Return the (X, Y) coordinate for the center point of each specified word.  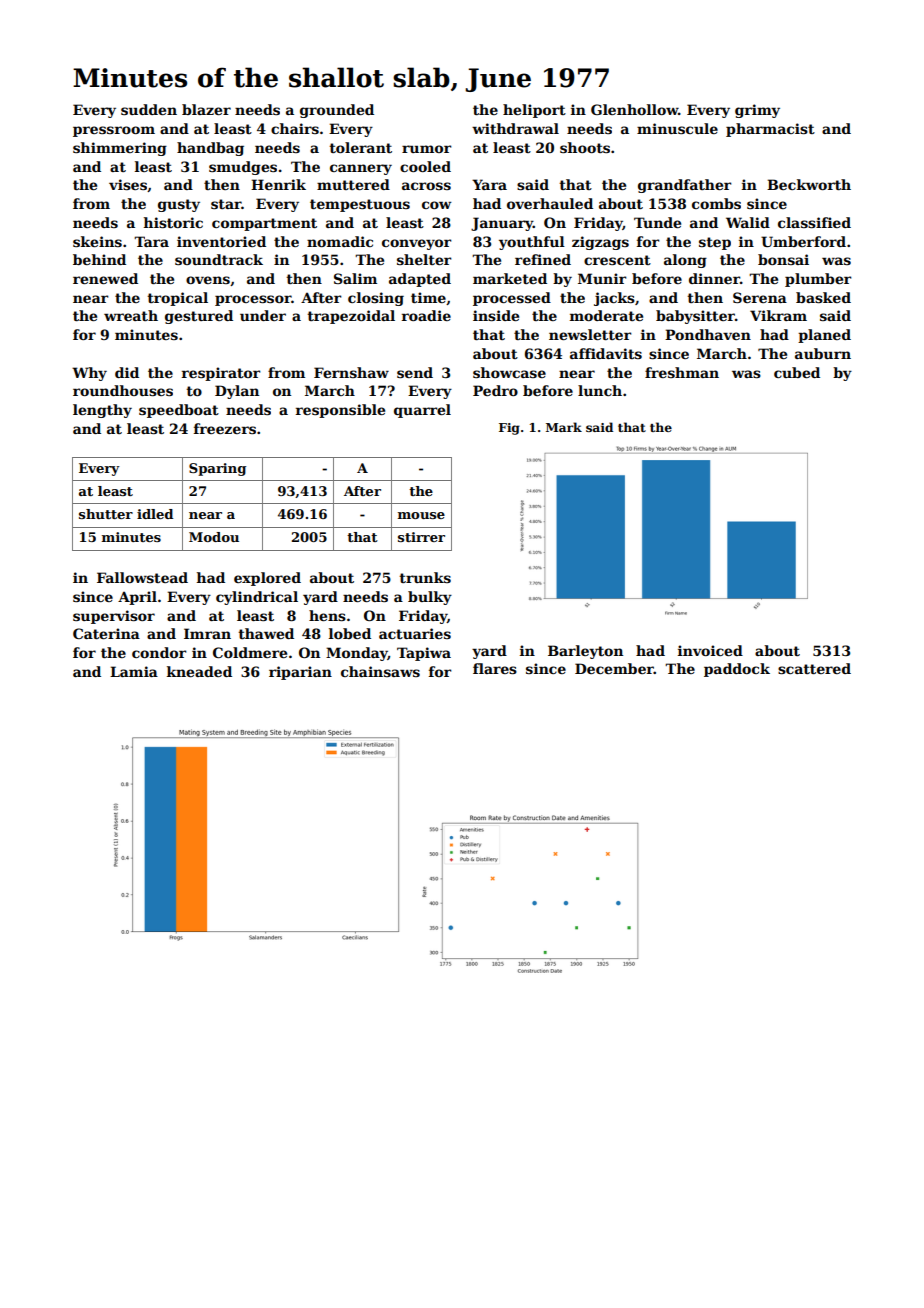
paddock (737, 670)
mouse (421, 515)
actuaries (415, 633)
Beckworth (809, 184)
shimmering (120, 149)
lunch (600, 390)
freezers (225, 428)
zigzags (600, 243)
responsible (340, 411)
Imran (207, 633)
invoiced (710, 650)
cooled (425, 166)
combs (716, 203)
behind (99, 259)
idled (155, 514)
